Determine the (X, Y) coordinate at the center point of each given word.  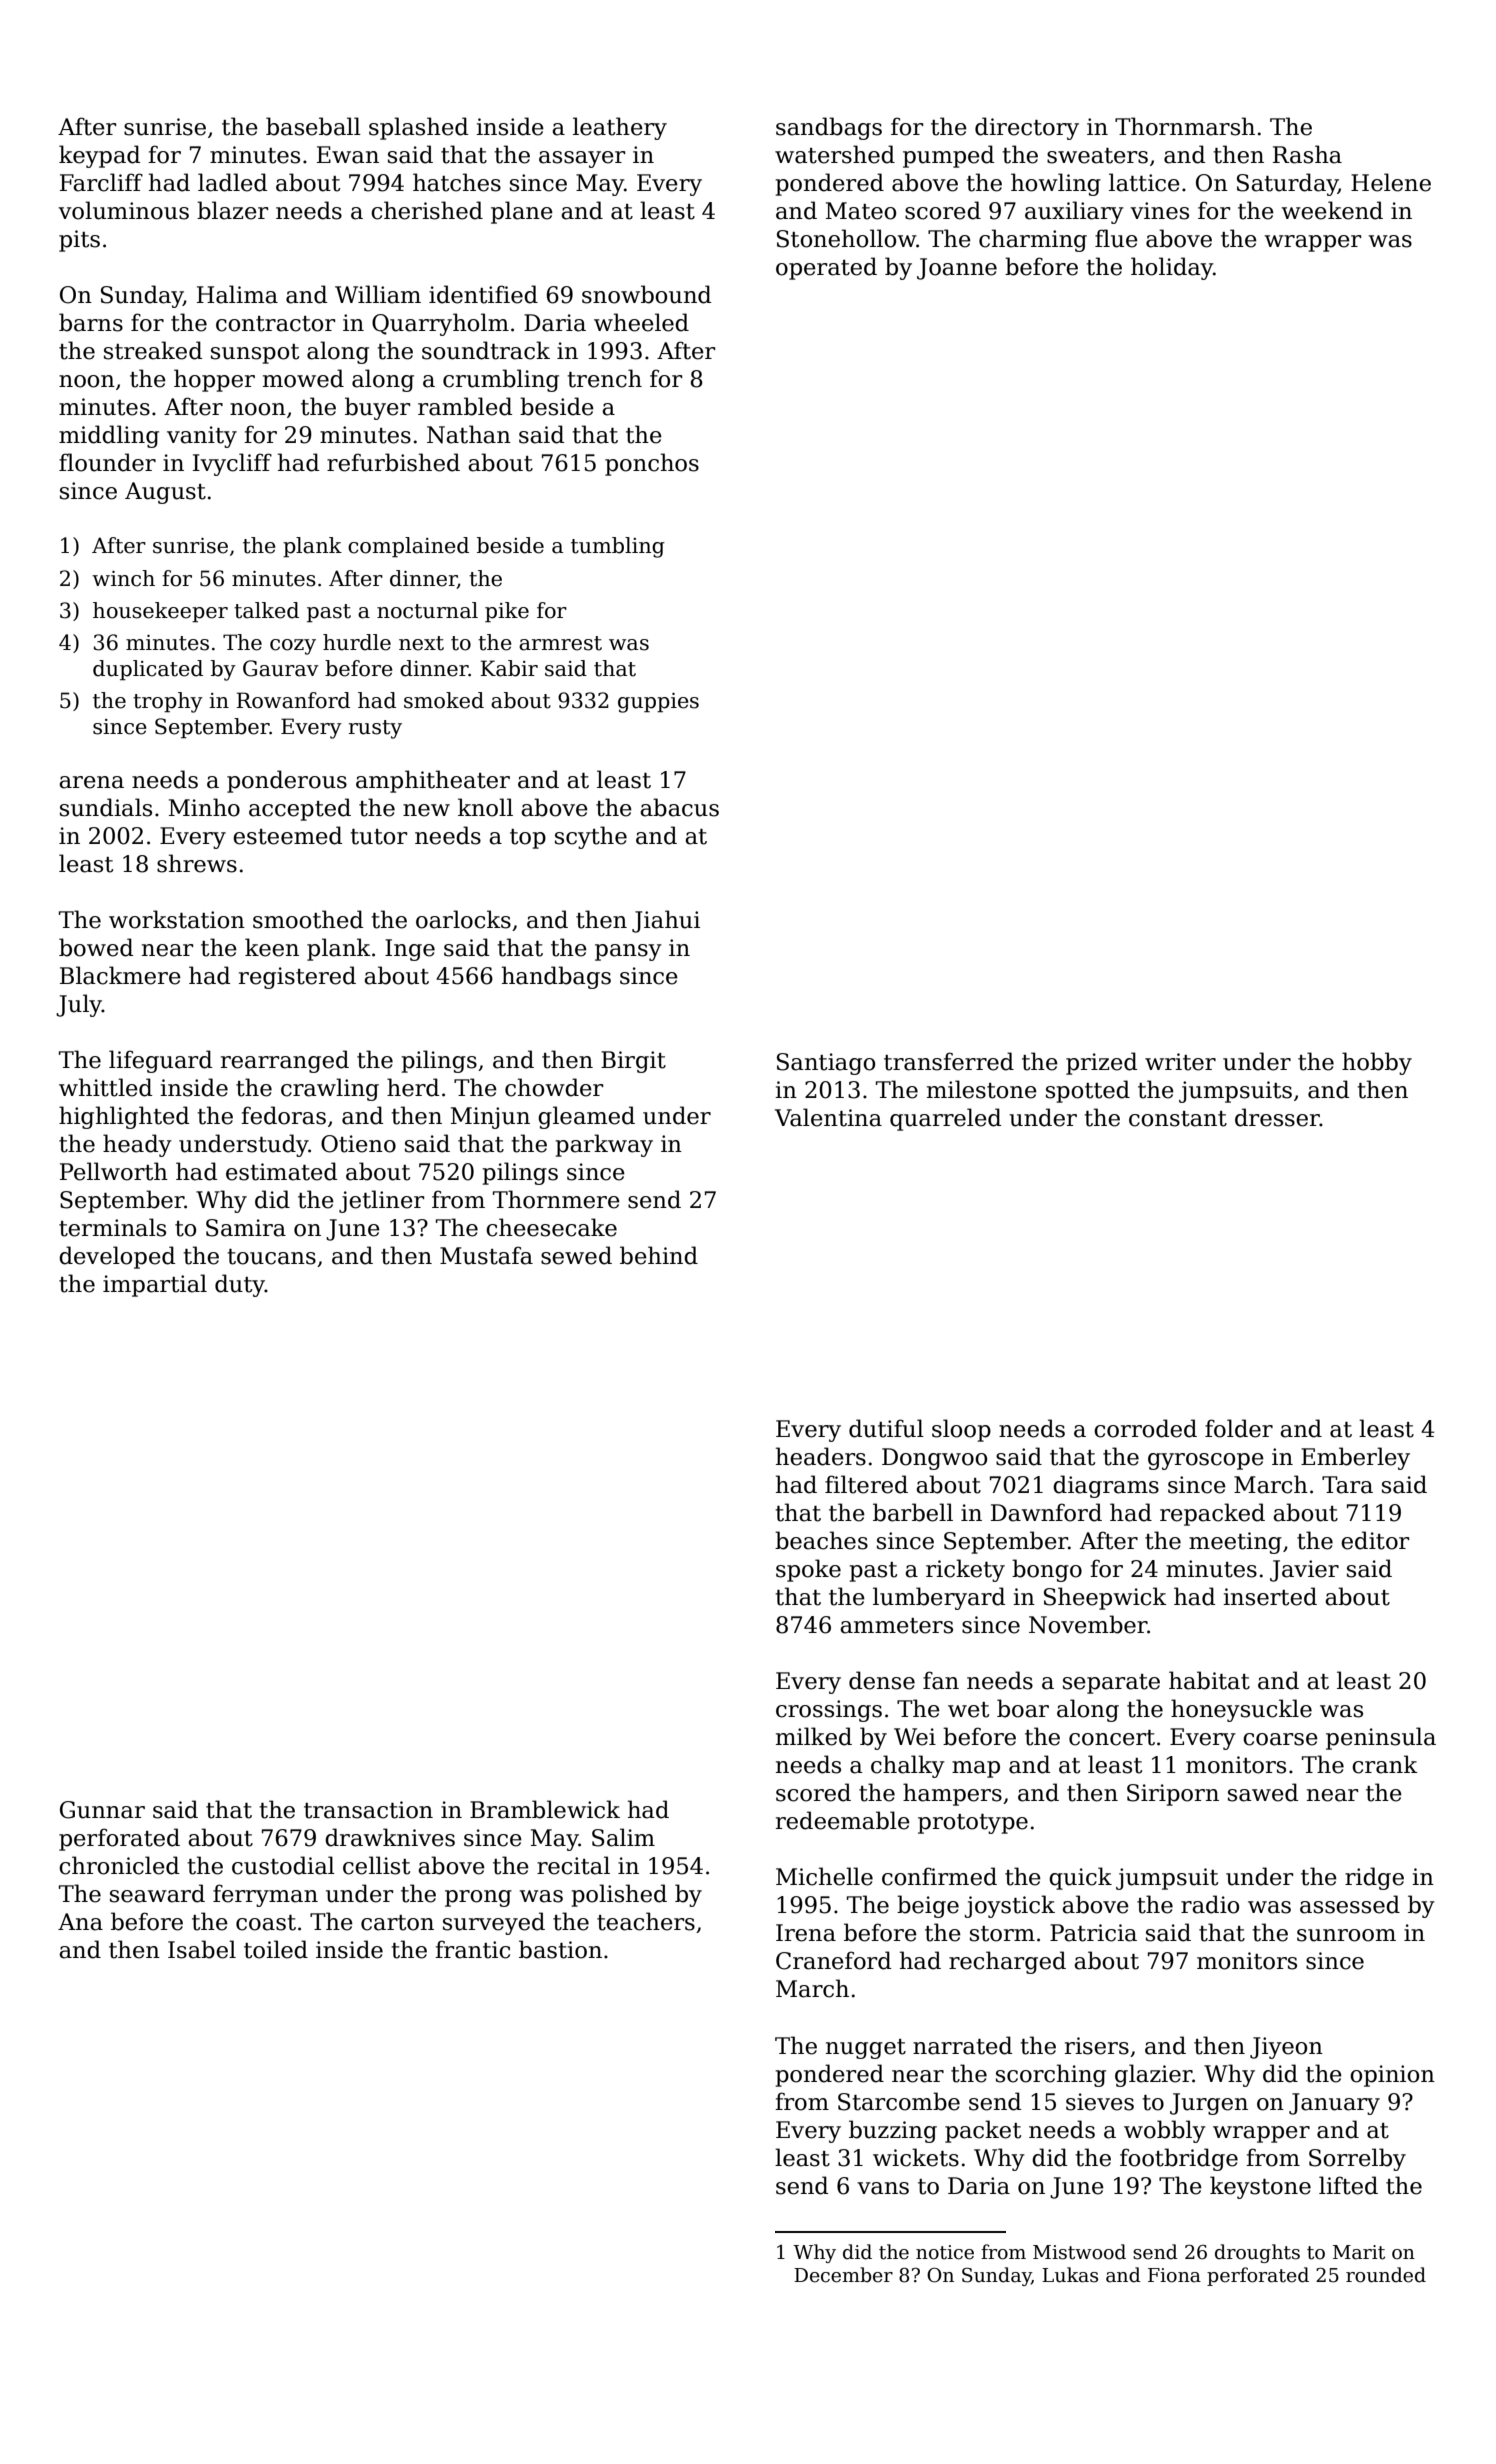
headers (821, 1456)
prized (1101, 1063)
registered (297, 977)
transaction (368, 1810)
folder (1239, 1428)
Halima (237, 294)
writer (1180, 1062)
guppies (658, 703)
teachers (646, 1921)
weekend (1332, 210)
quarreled (945, 1119)
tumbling (618, 547)
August (165, 493)
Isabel (202, 1949)
